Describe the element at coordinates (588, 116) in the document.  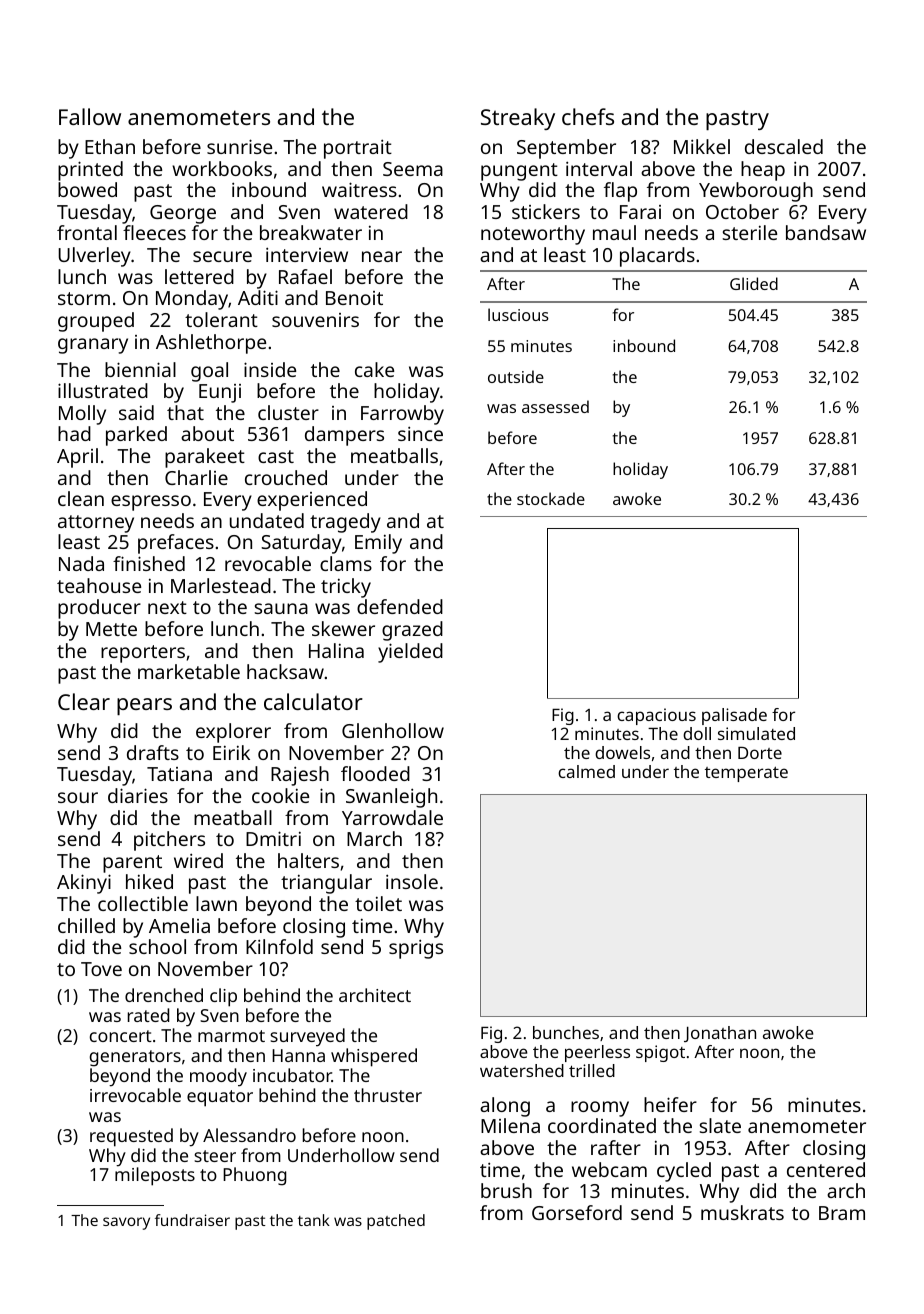
I see `chefs` at that location.
